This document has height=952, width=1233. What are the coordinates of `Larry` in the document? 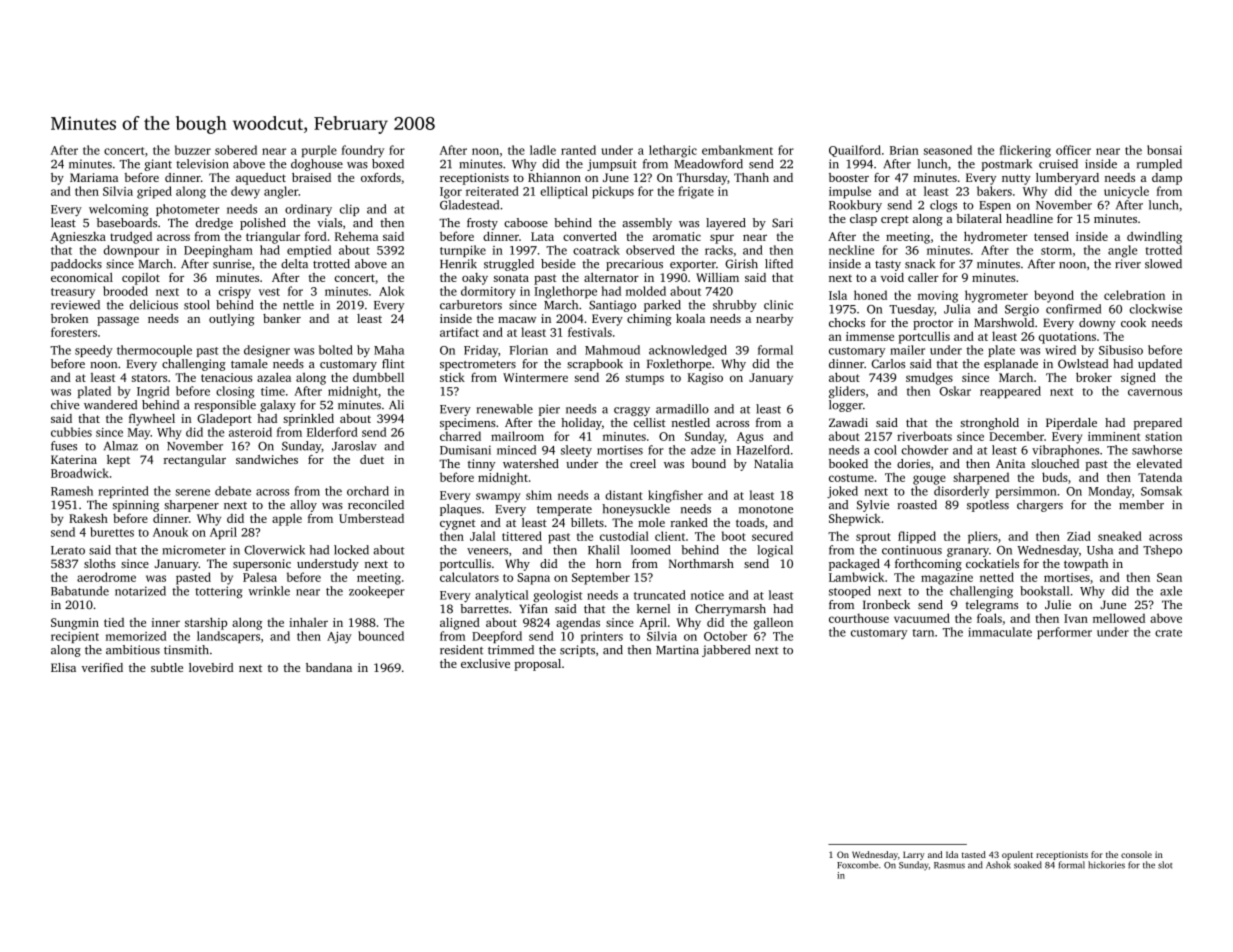 It's located at (914, 855).
